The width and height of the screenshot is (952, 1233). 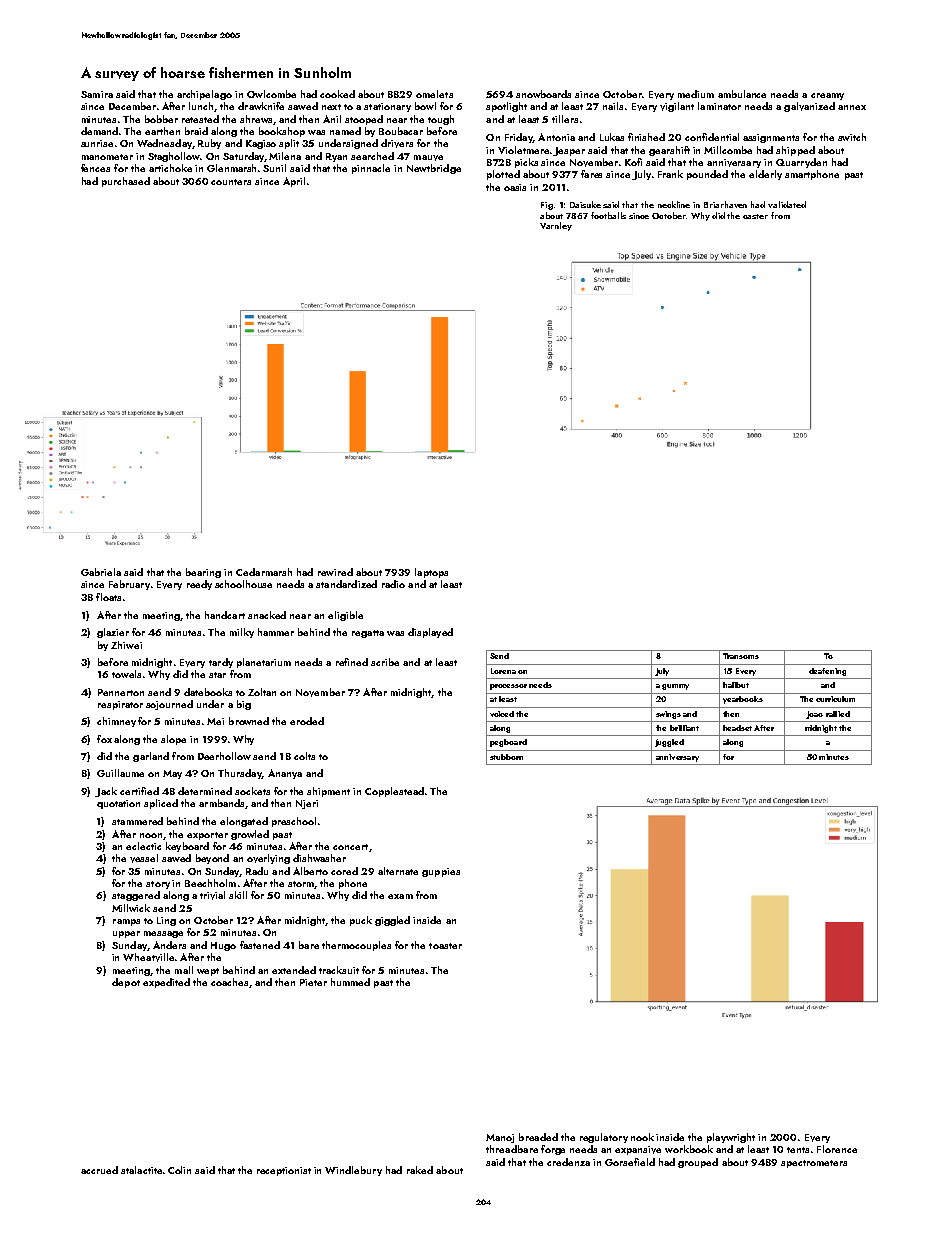 I want to click on raked, so click(x=420, y=1170).
